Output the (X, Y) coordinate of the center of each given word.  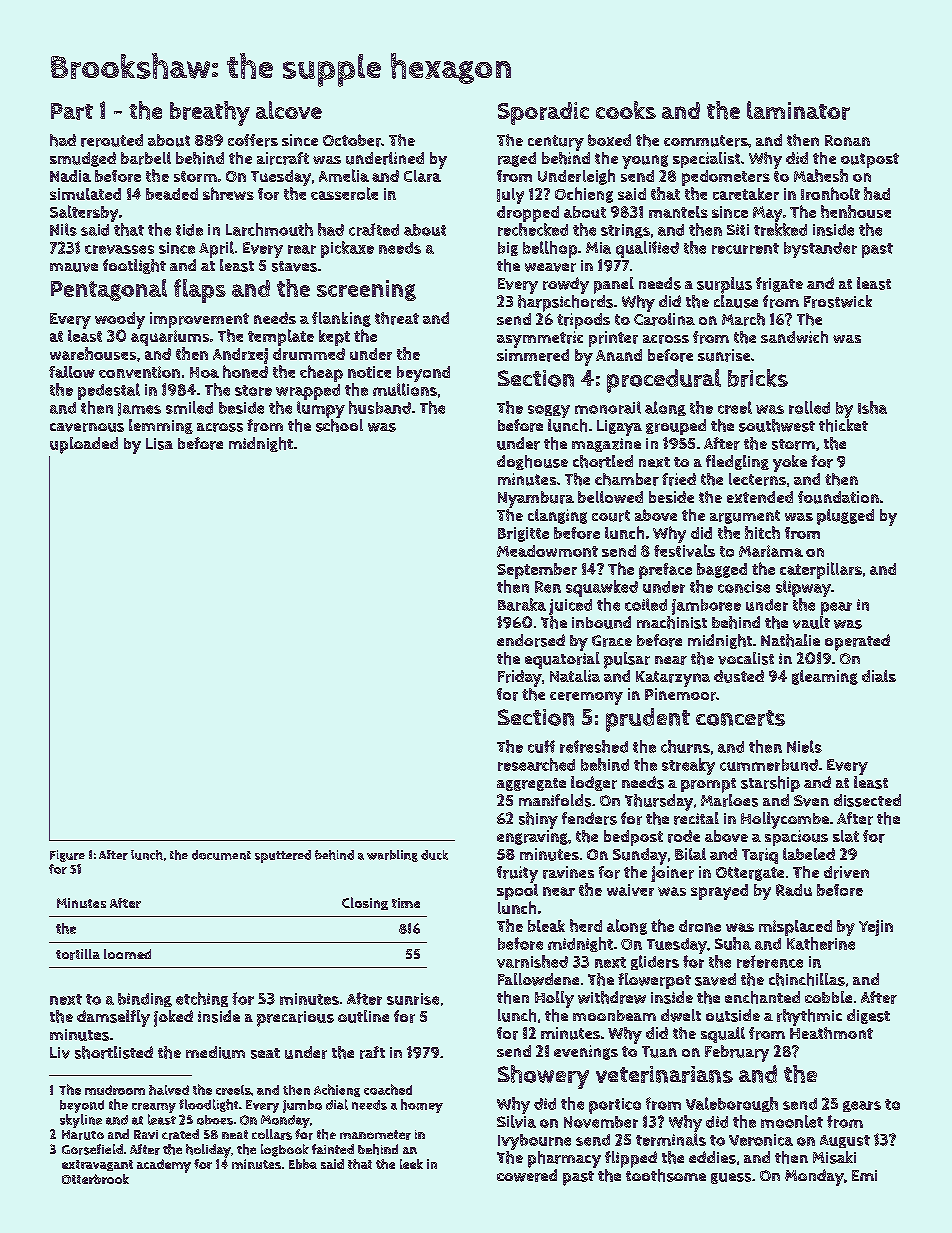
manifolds (555, 800)
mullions (405, 389)
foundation (838, 497)
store (253, 390)
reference (770, 961)
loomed (127, 954)
